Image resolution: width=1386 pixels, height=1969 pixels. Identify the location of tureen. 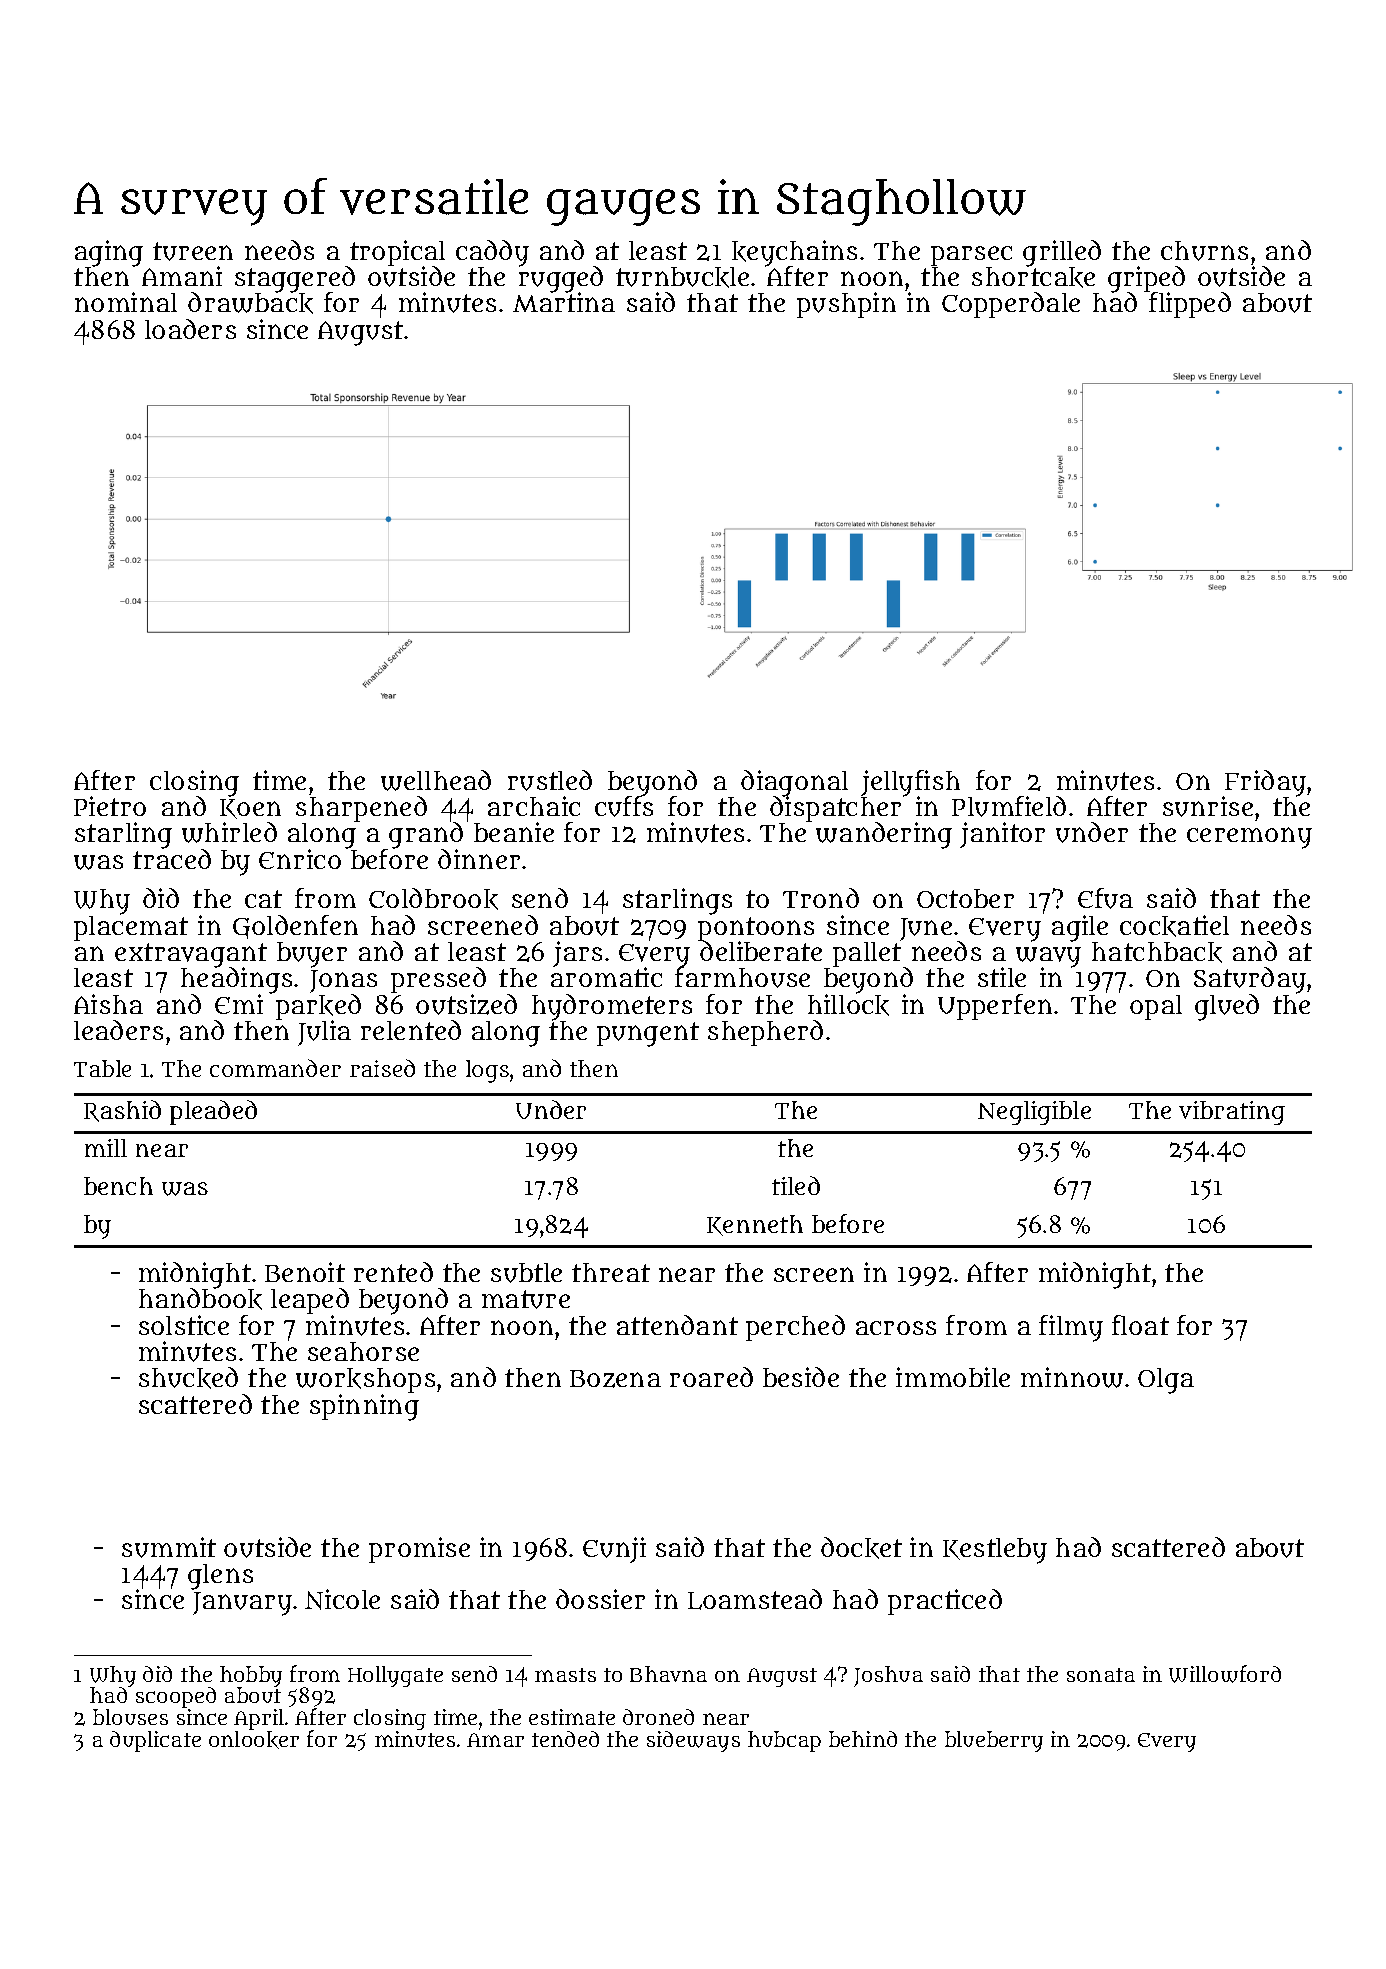
(193, 251).
